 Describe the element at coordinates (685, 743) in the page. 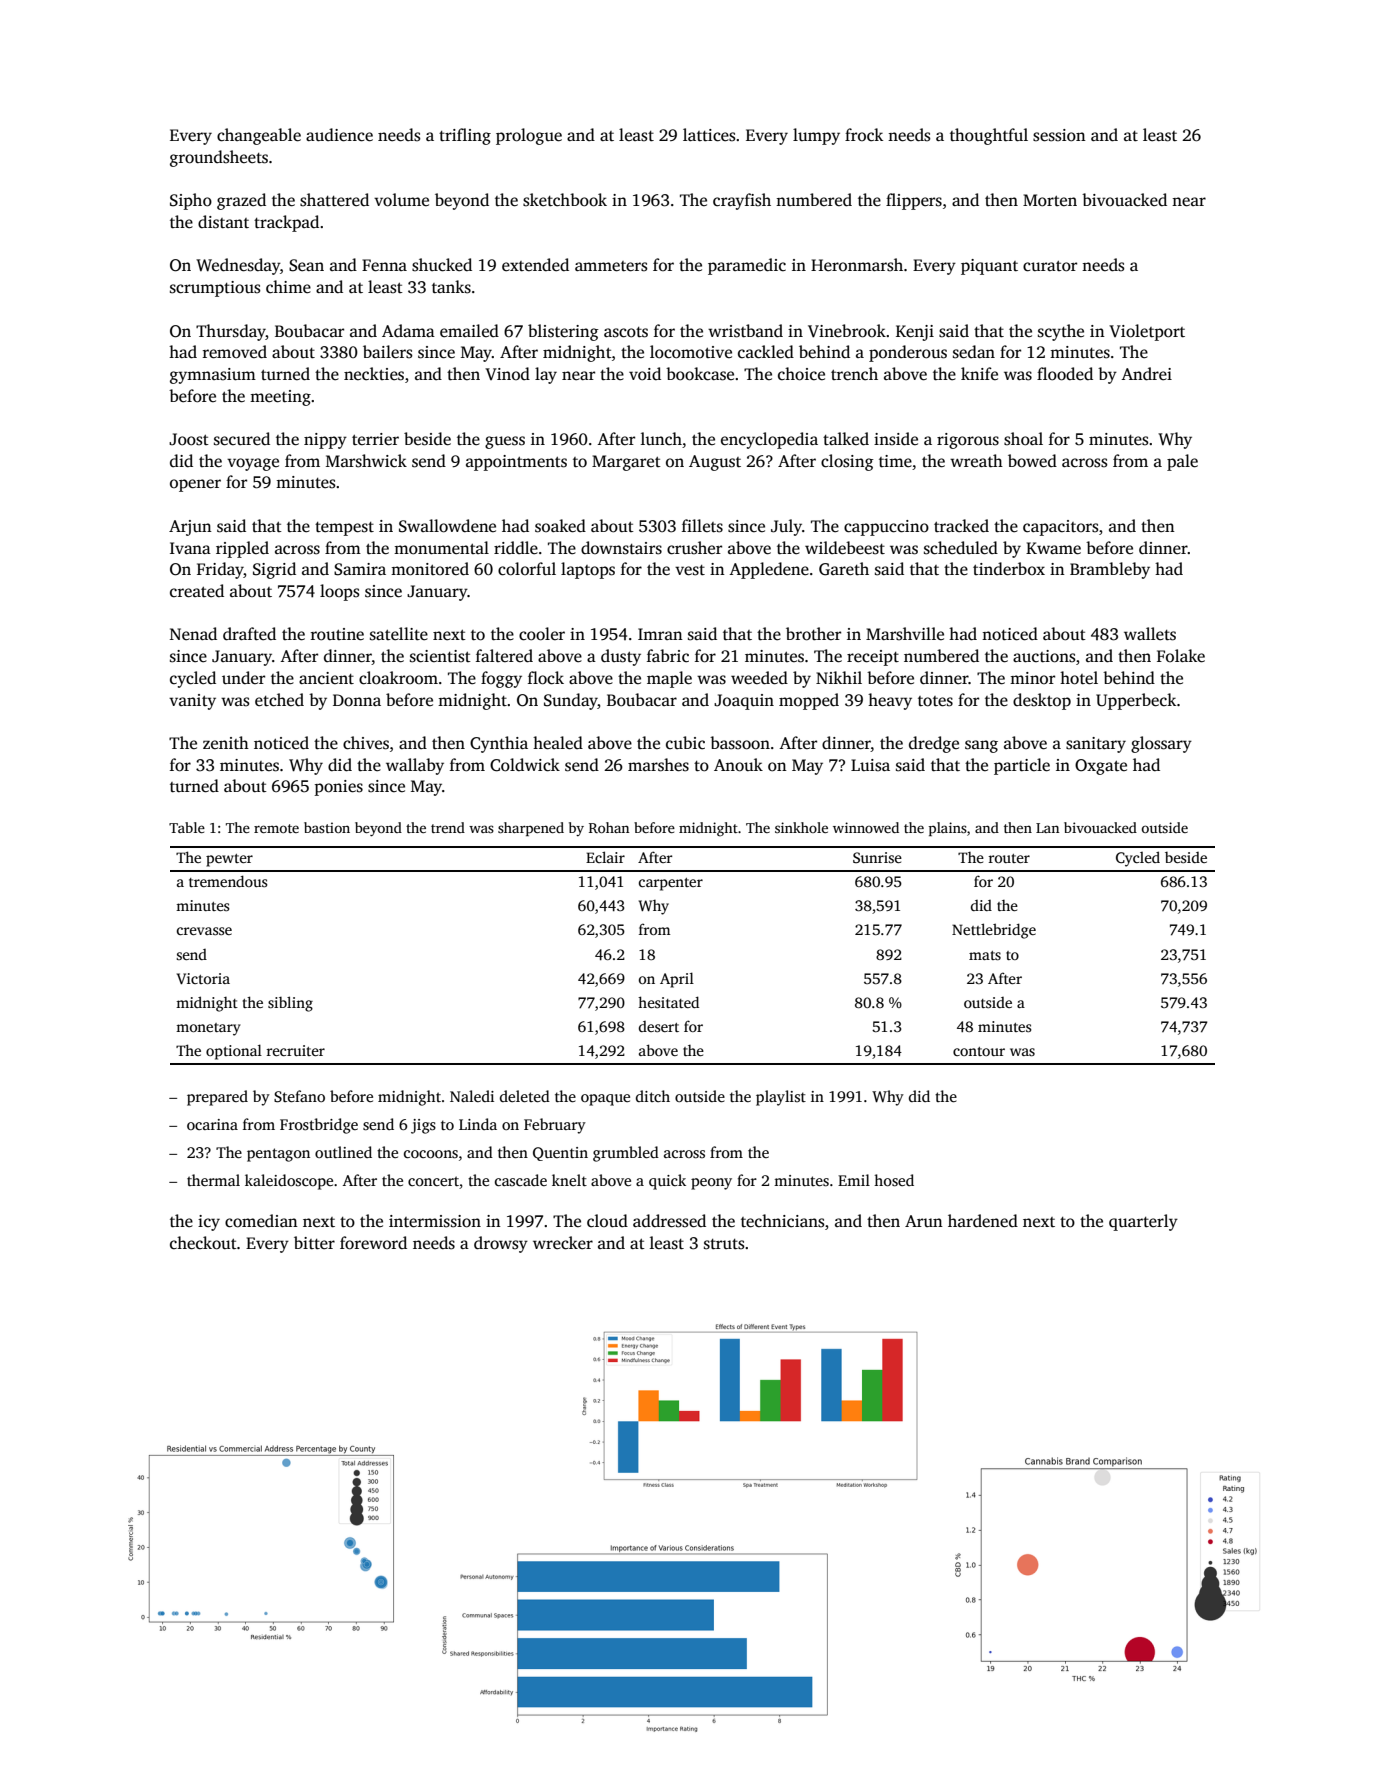

I see `cubic` at that location.
